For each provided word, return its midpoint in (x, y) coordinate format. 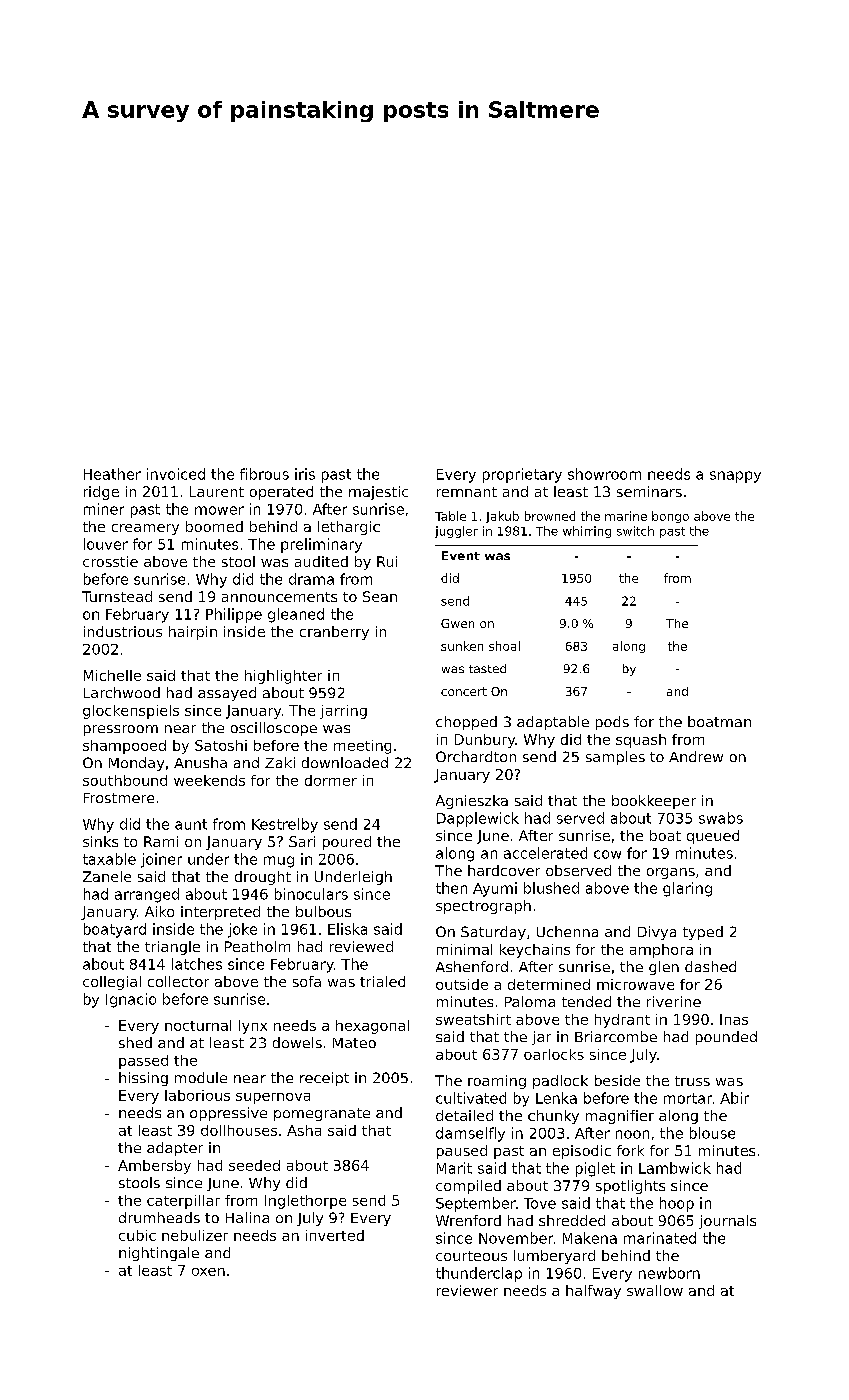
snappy (735, 477)
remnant (467, 492)
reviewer (467, 1290)
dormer (331, 780)
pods (612, 723)
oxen (208, 1272)
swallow (655, 1290)
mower (219, 510)
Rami (161, 841)
